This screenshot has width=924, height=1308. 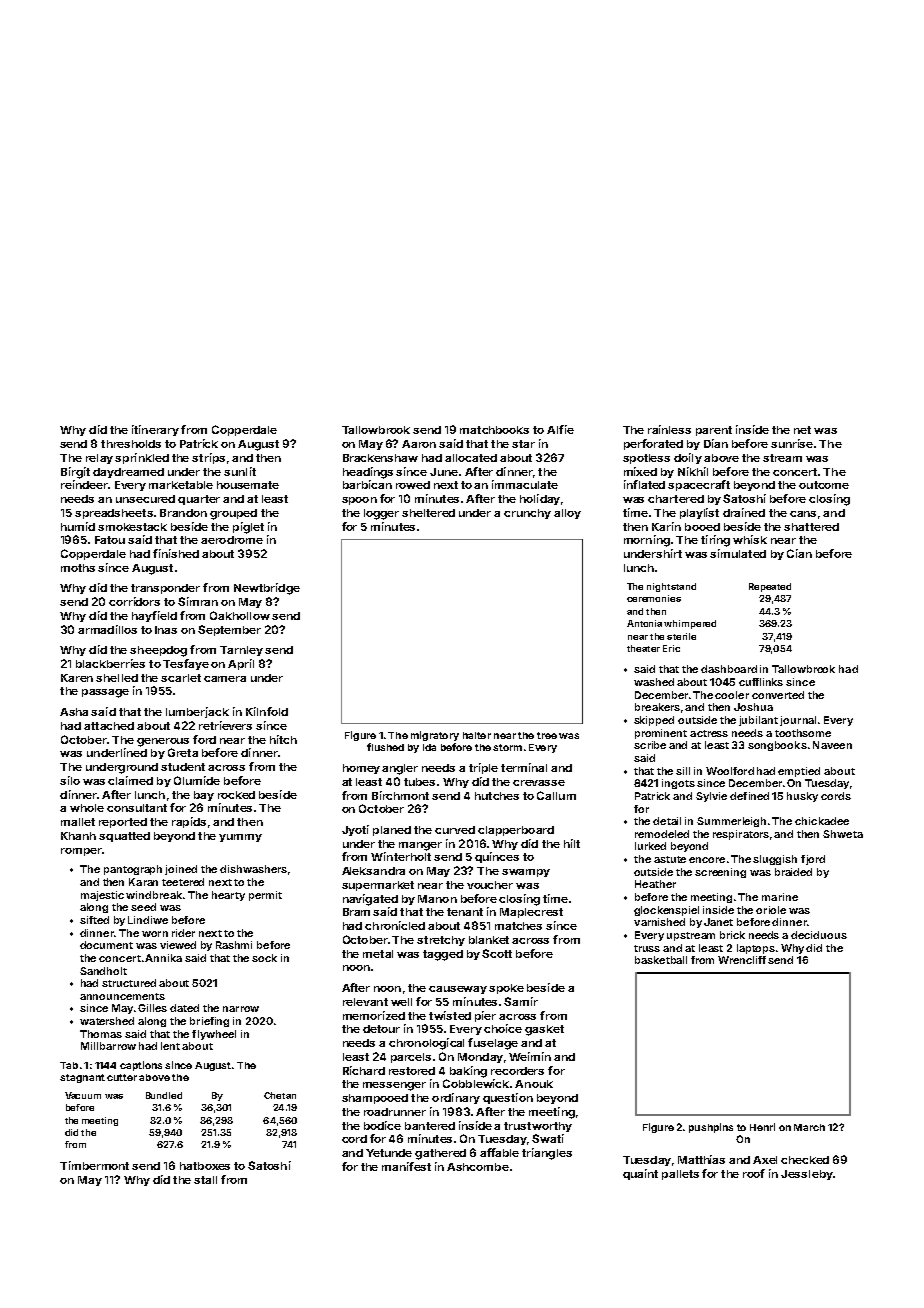 I want to click on consultant, so click(x=137, y=808).
